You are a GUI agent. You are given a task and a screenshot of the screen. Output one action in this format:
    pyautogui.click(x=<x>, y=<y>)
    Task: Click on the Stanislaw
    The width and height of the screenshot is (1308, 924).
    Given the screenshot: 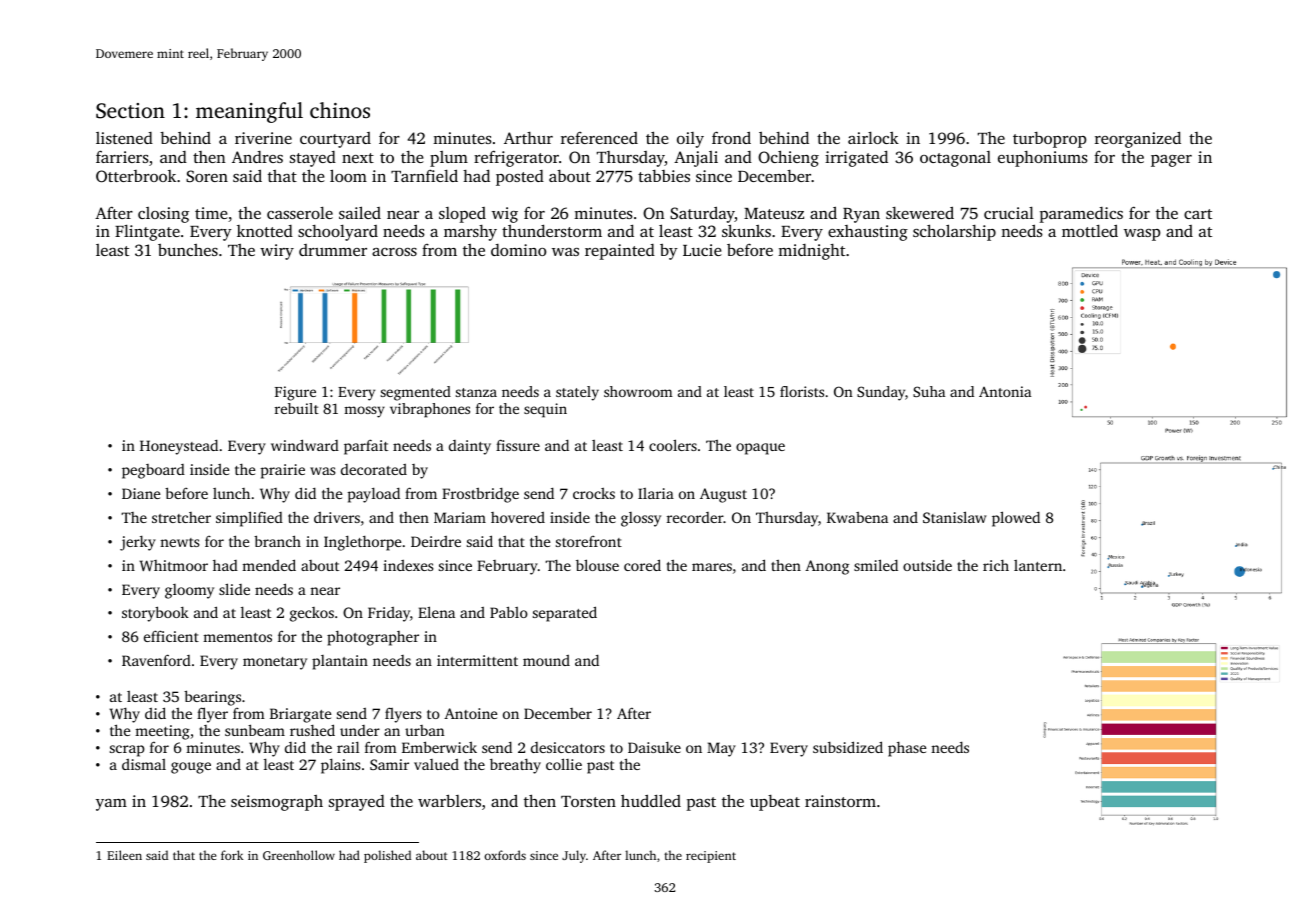 What is the action you would take?
    pyautogui.click(x=955, y=517)
